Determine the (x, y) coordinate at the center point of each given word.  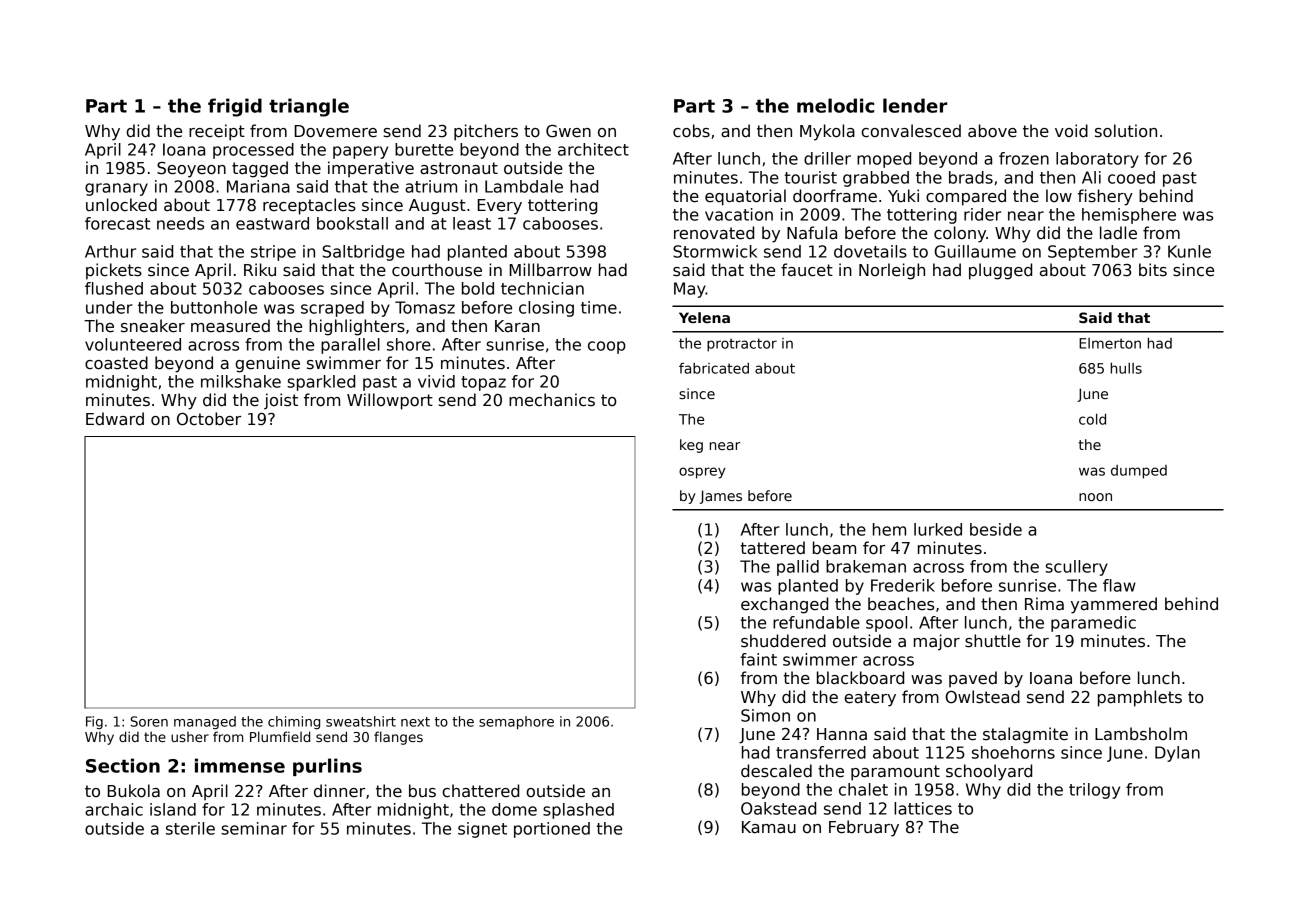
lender (915, 105)
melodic (835, 105)
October (209, 419)
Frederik (903, 585)
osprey (702, 473)
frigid (235, 107)
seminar (254, 828)
